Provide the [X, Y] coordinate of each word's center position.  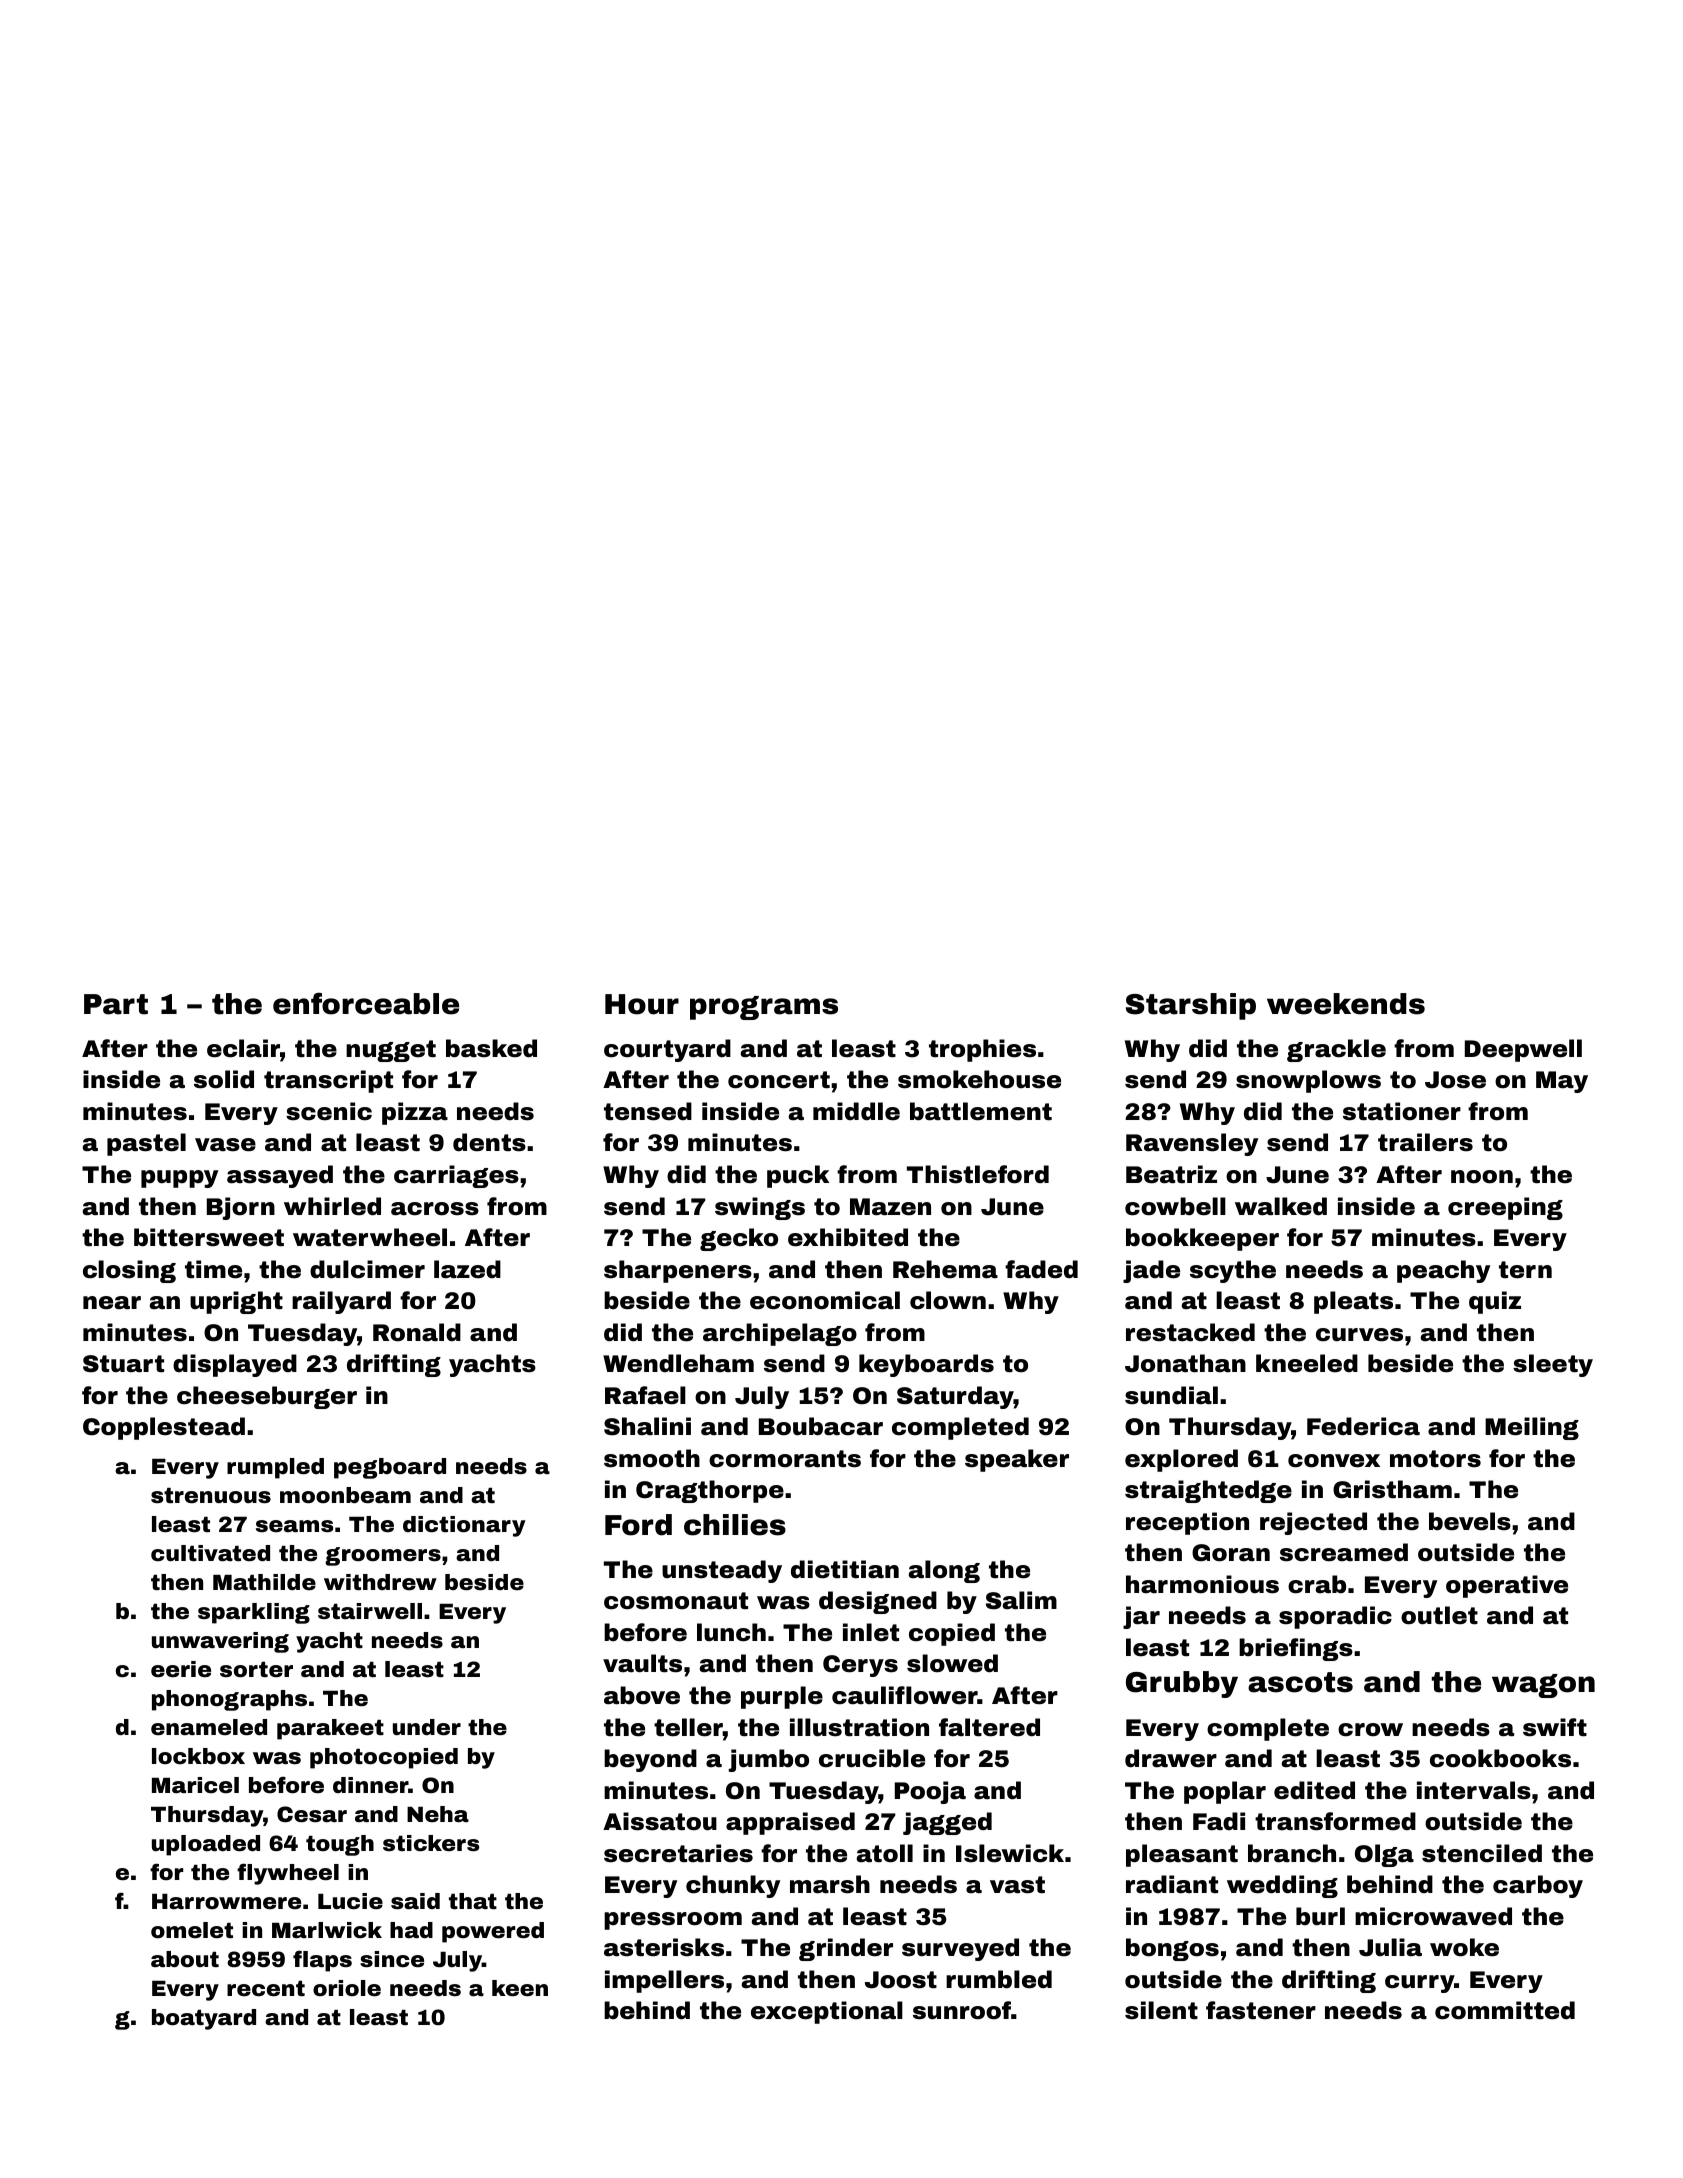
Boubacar [821, 1426]
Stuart [123, 1364]
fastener [1261, 2010]
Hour [642, 1004]
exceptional [827, 2012]
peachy [1443, 1271]
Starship [1191, 1006]
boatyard [204, 2019]
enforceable [366, 1003]
